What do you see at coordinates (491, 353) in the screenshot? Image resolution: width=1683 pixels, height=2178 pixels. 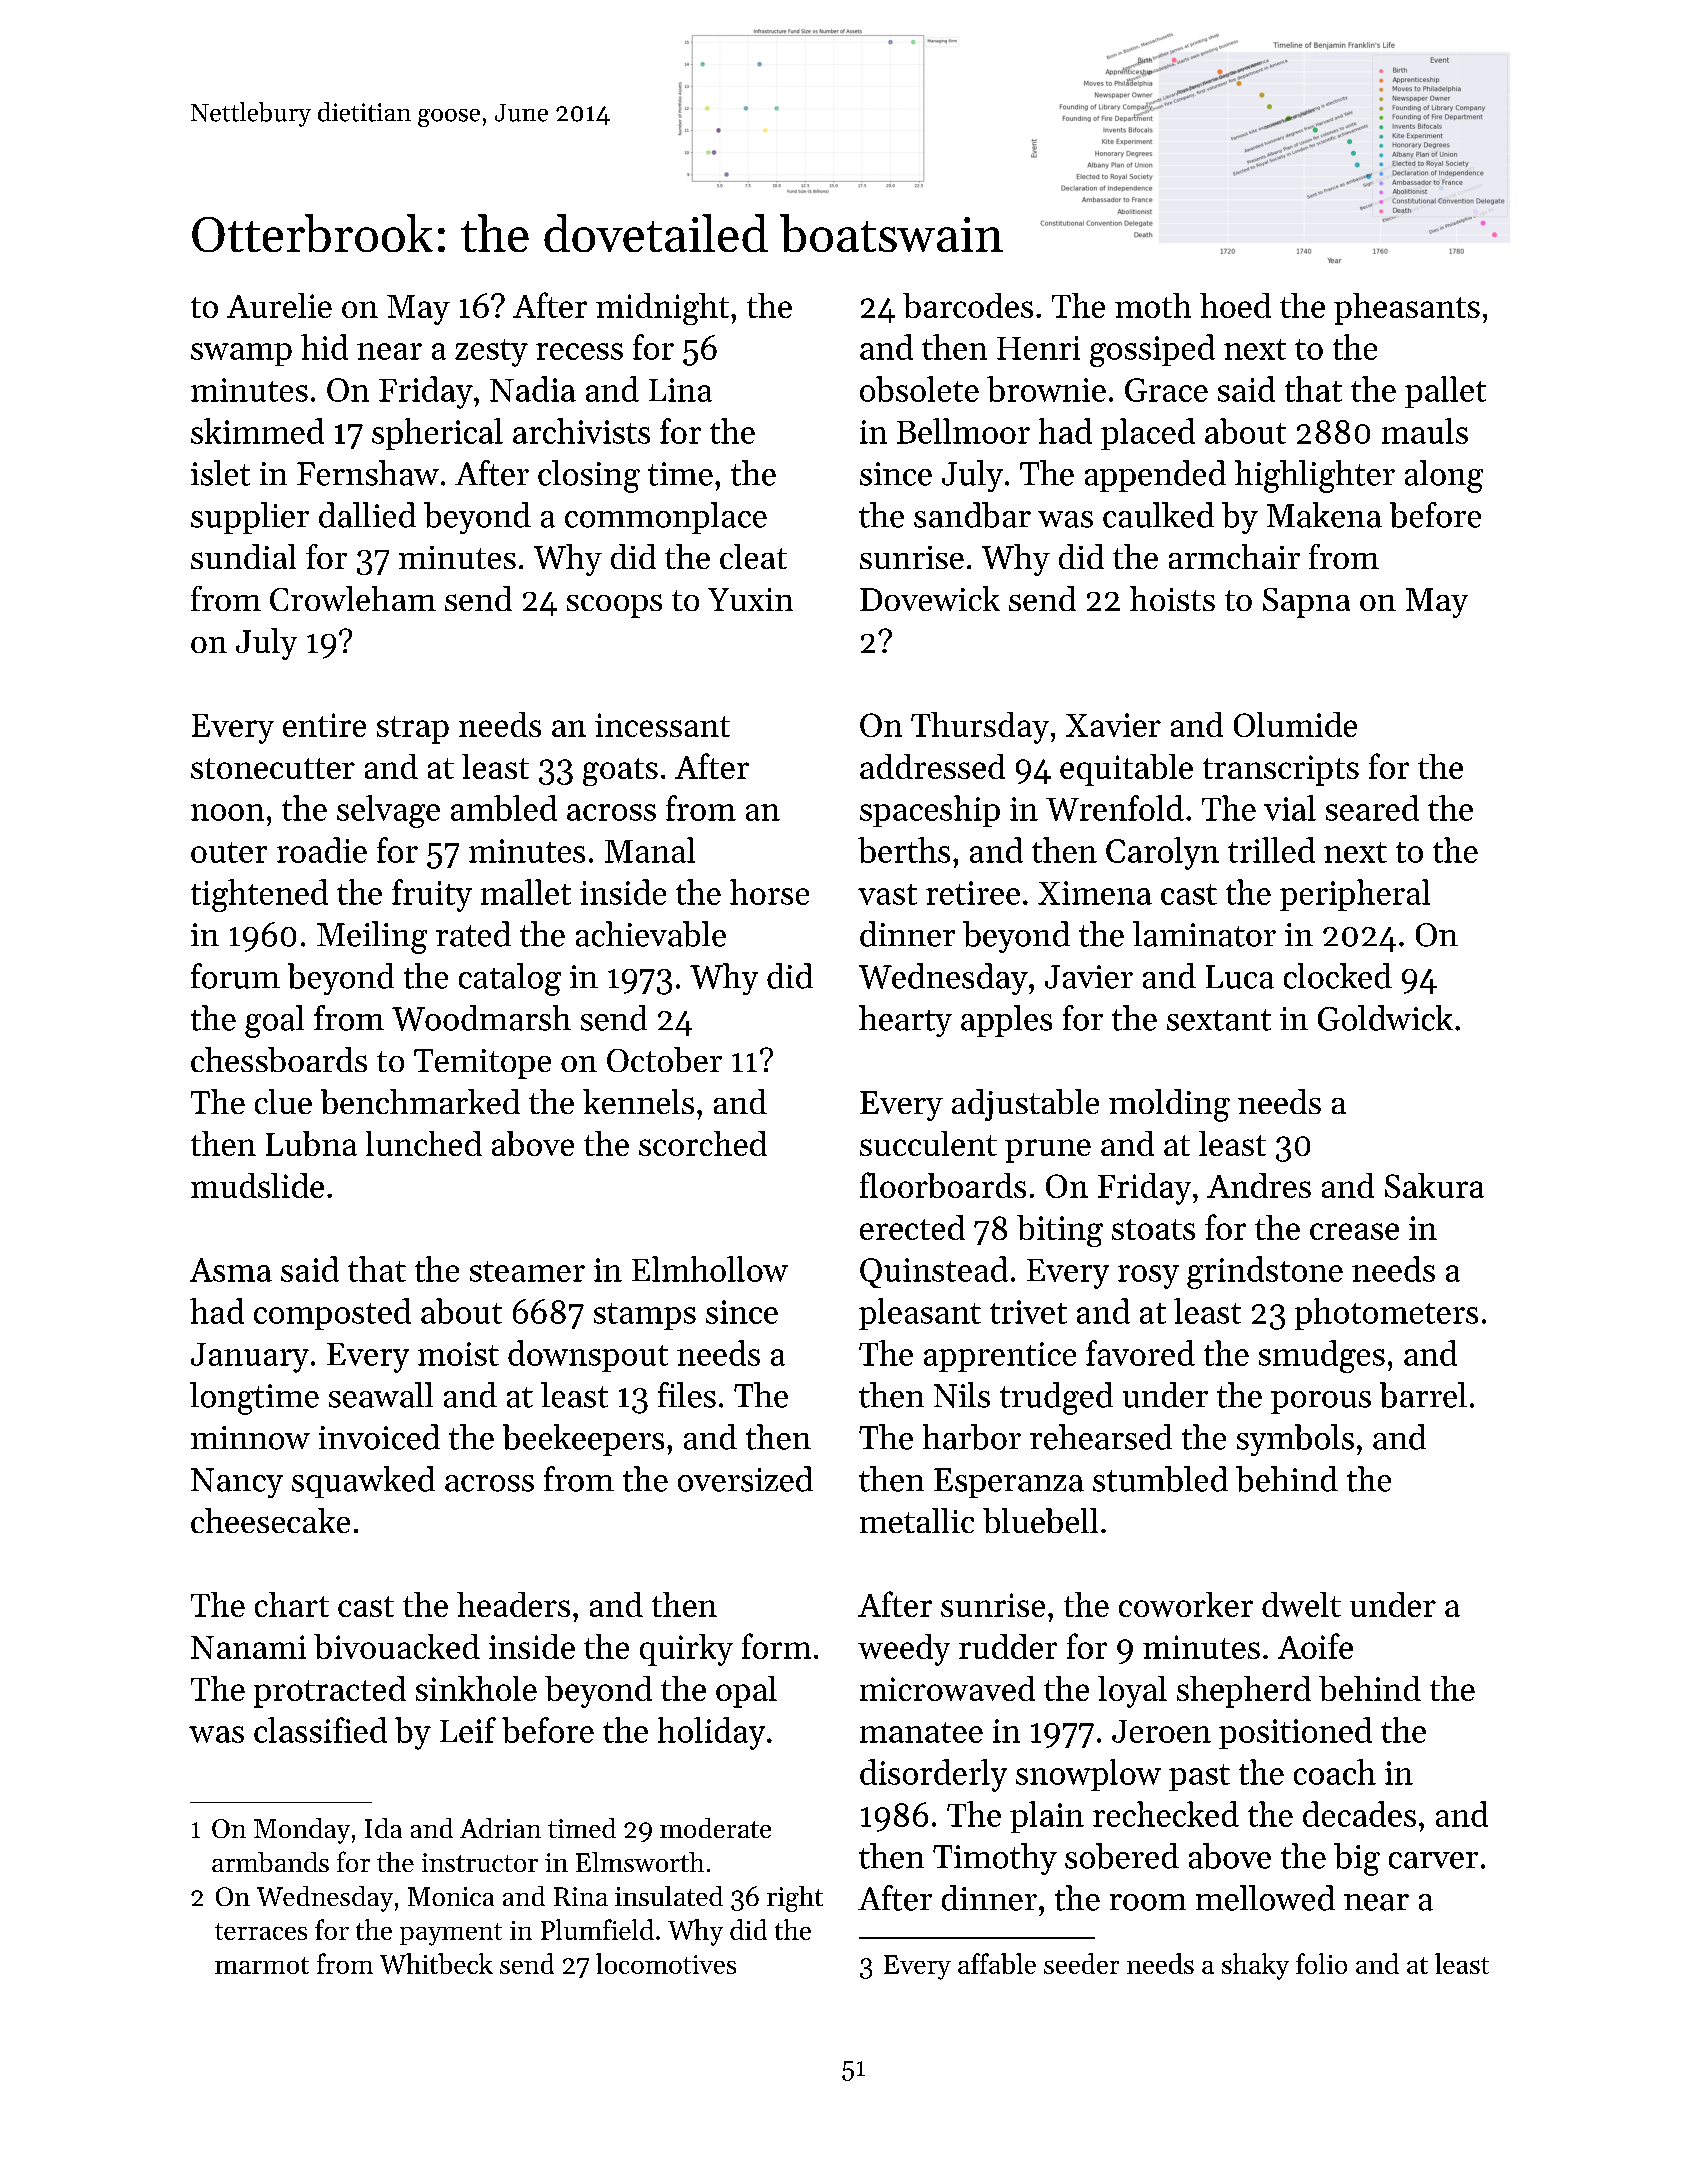 I see `zesty` at bounding box center [491, 353].
